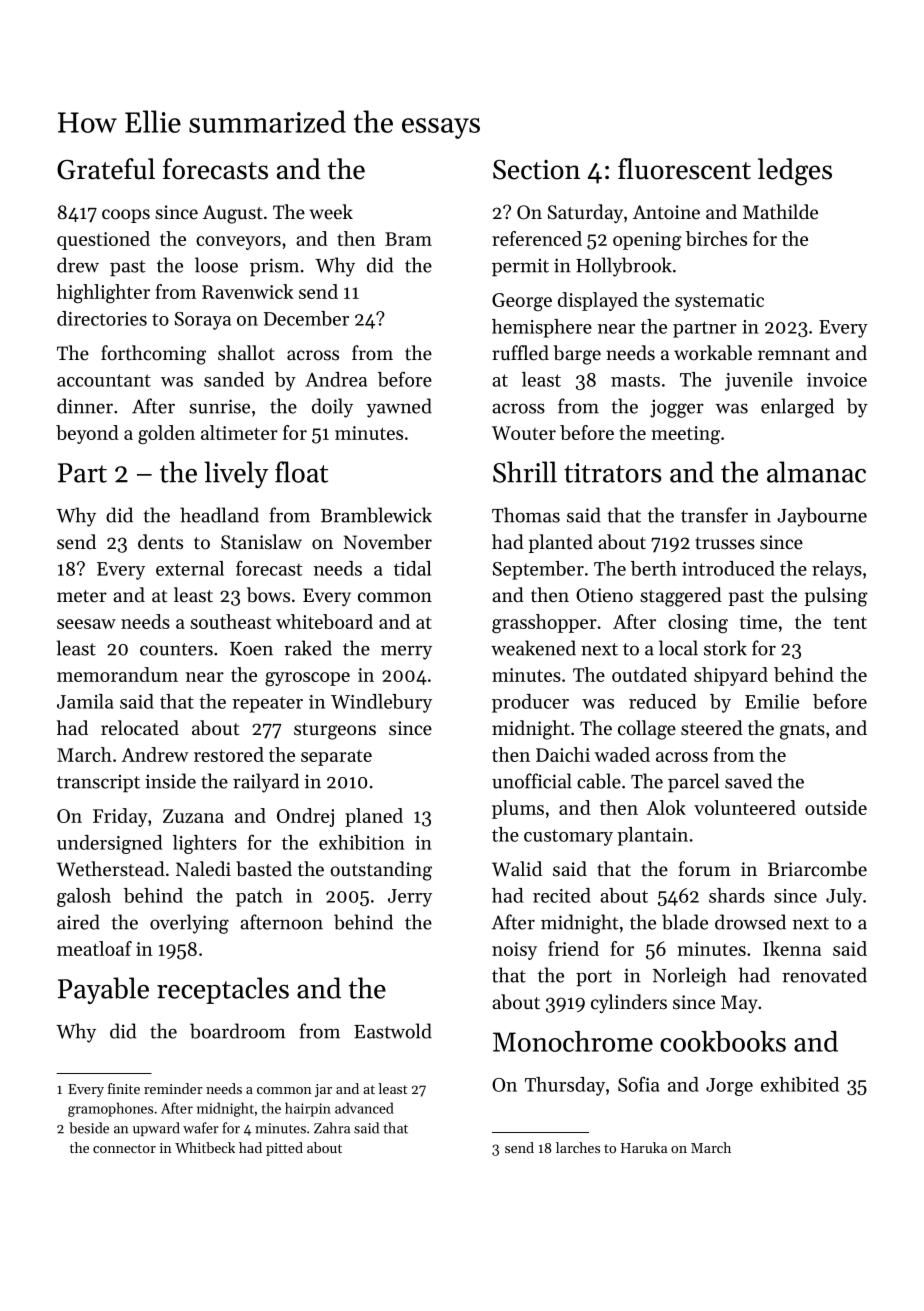 This screenshot has width=924, height=1311. Describe the element at coordinates (816, 472) in the screenshot. I see `almanac` at that location.
